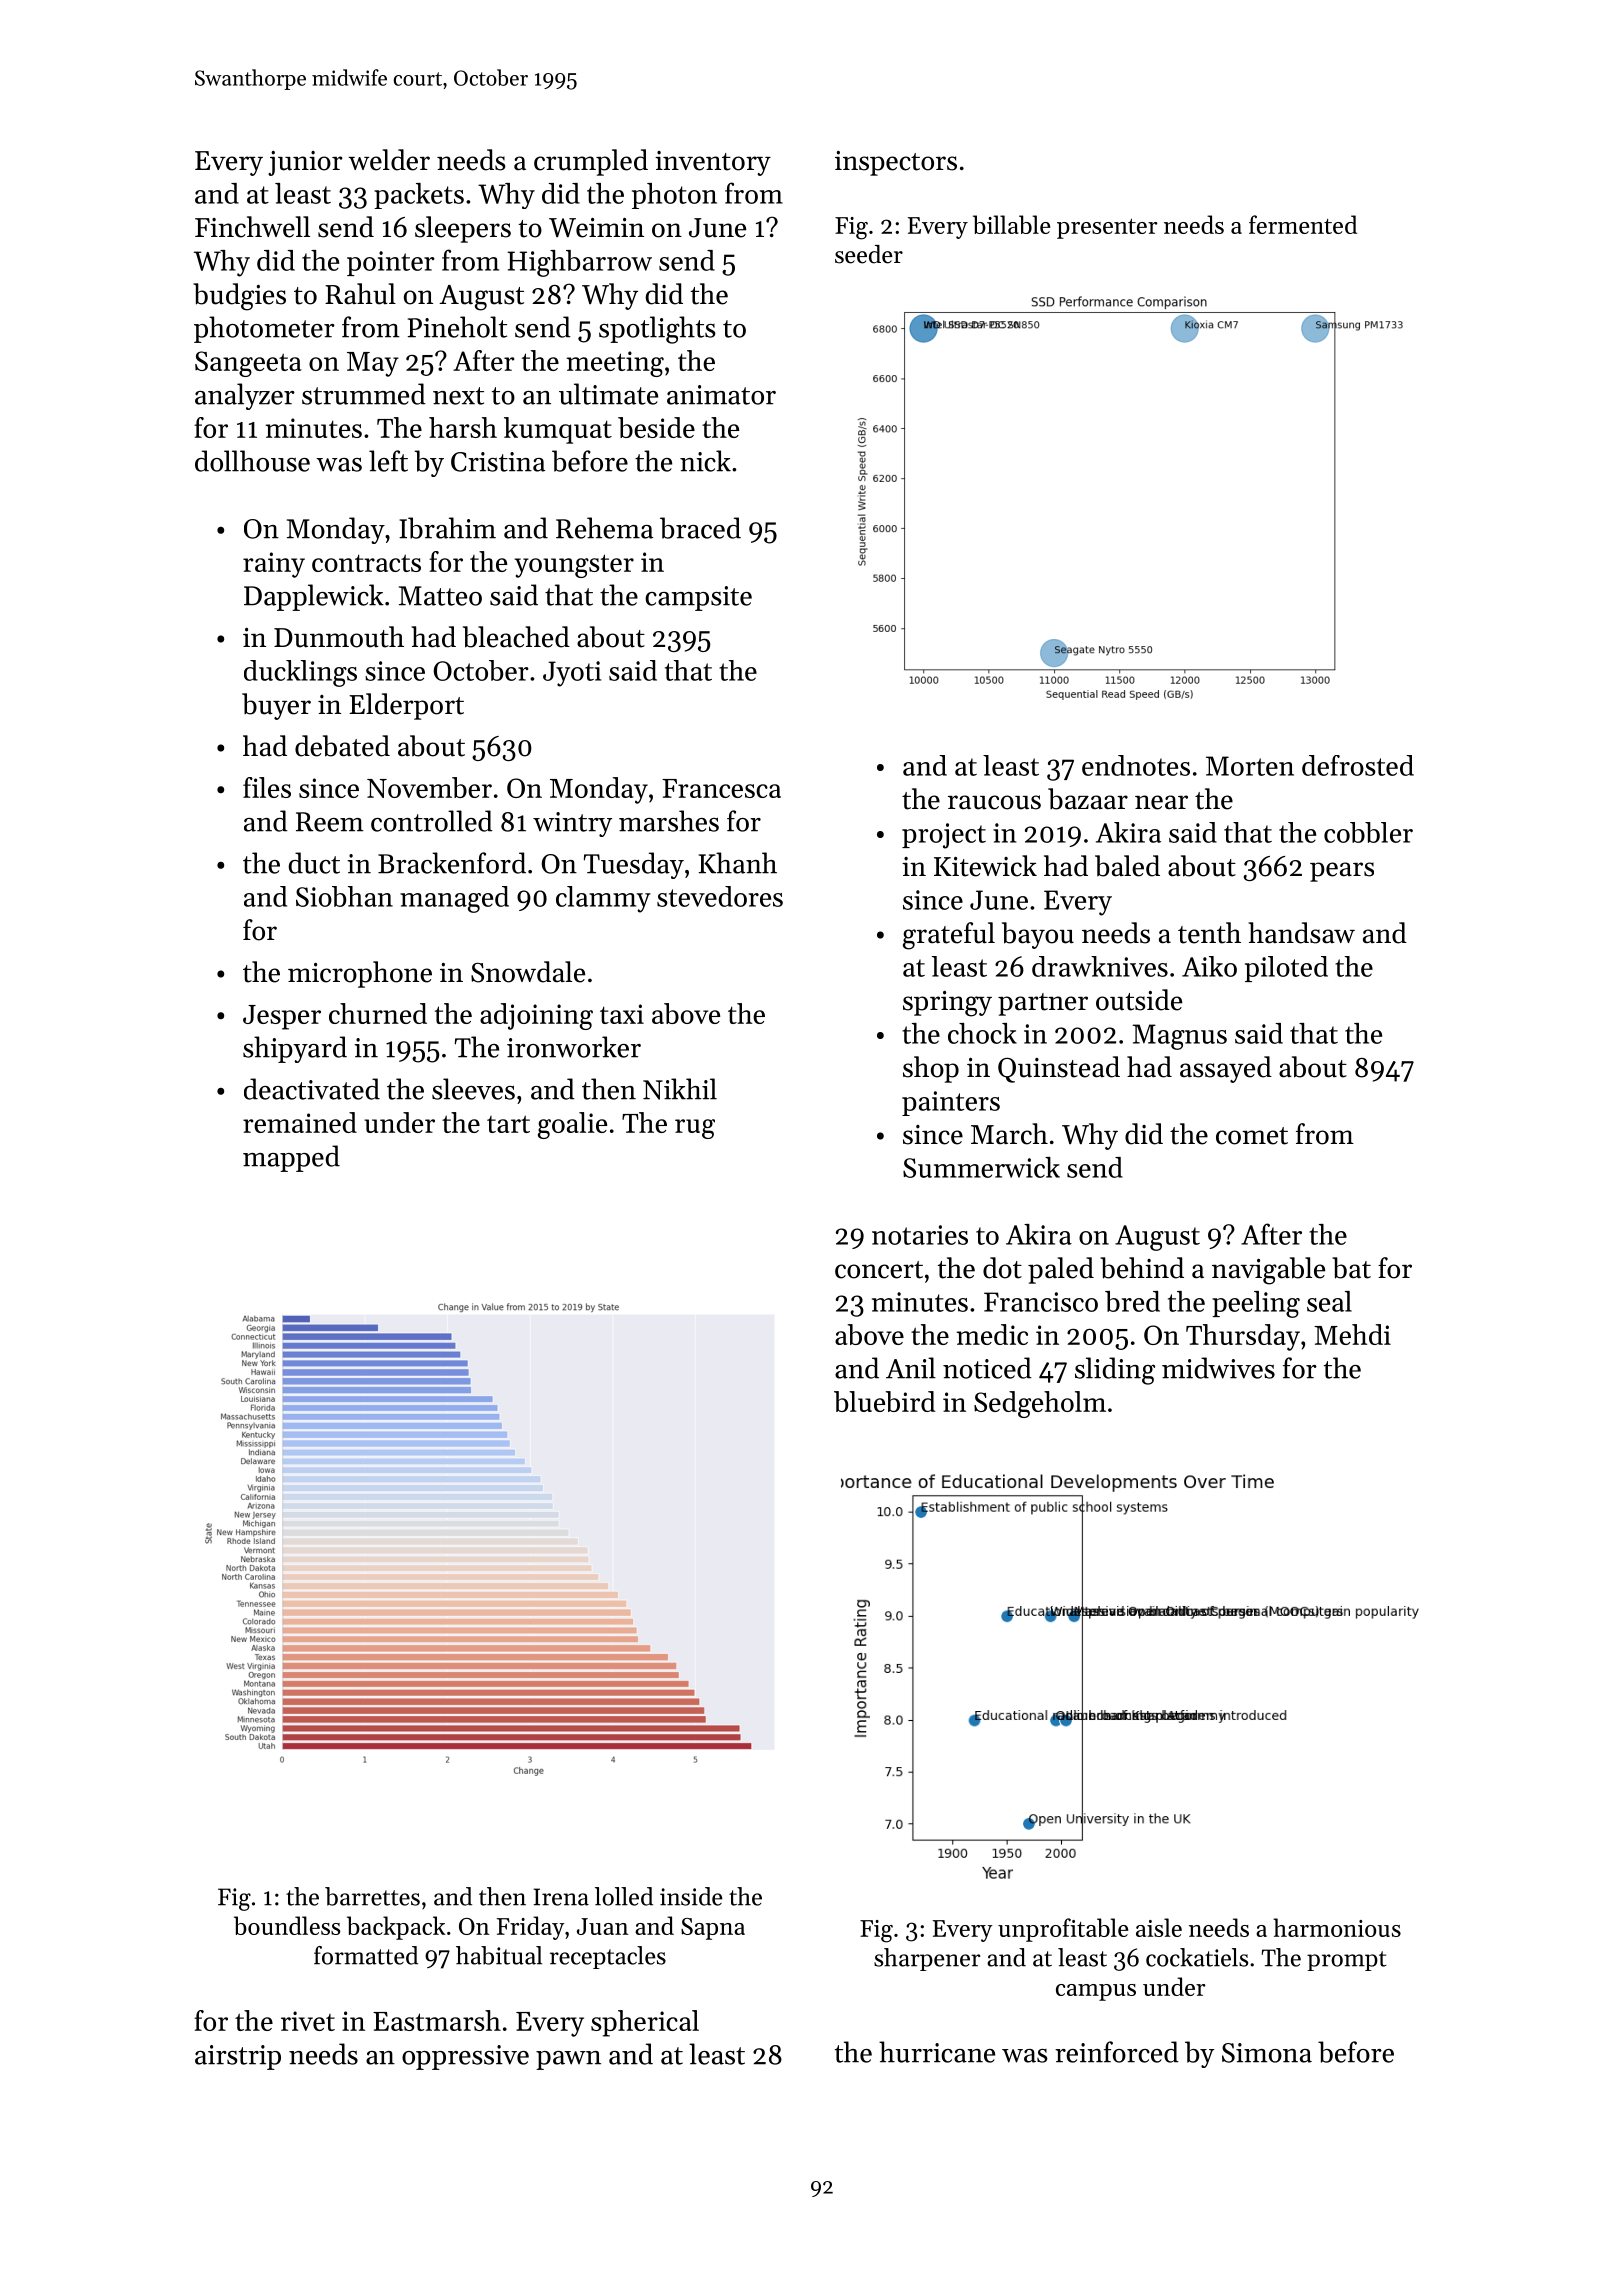  What do you see at coordinates (944, 836) in the page?
I see `project` at bounding box center [944, 836].
